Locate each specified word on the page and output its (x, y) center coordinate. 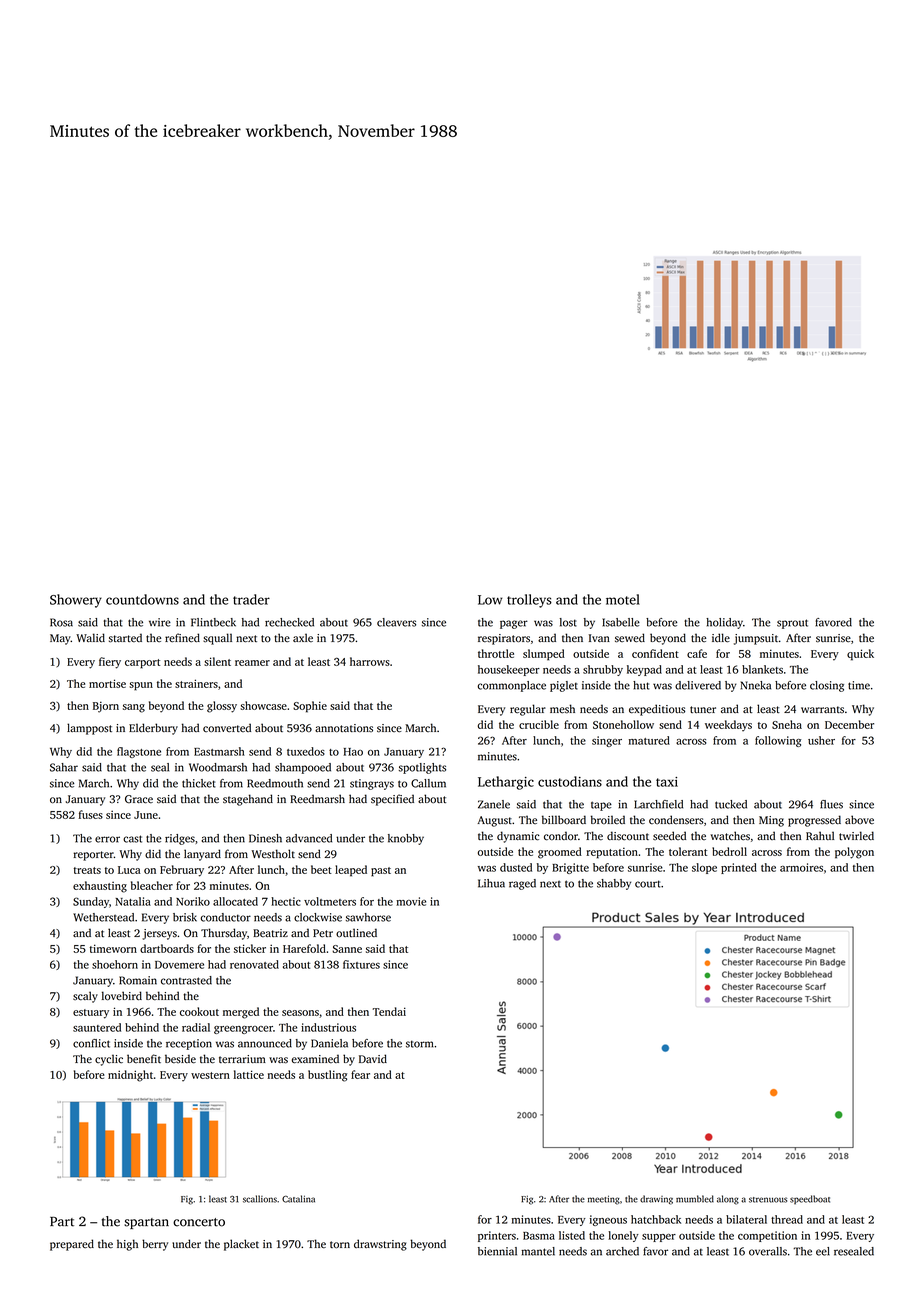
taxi (667, 782)
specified (392, 800)
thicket (199, 783)
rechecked (289, 622)
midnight (130, 1076)
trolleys (529, 601)
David (373, 1058)
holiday (724, 623)
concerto (199, 1222)
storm (419, 1044)
